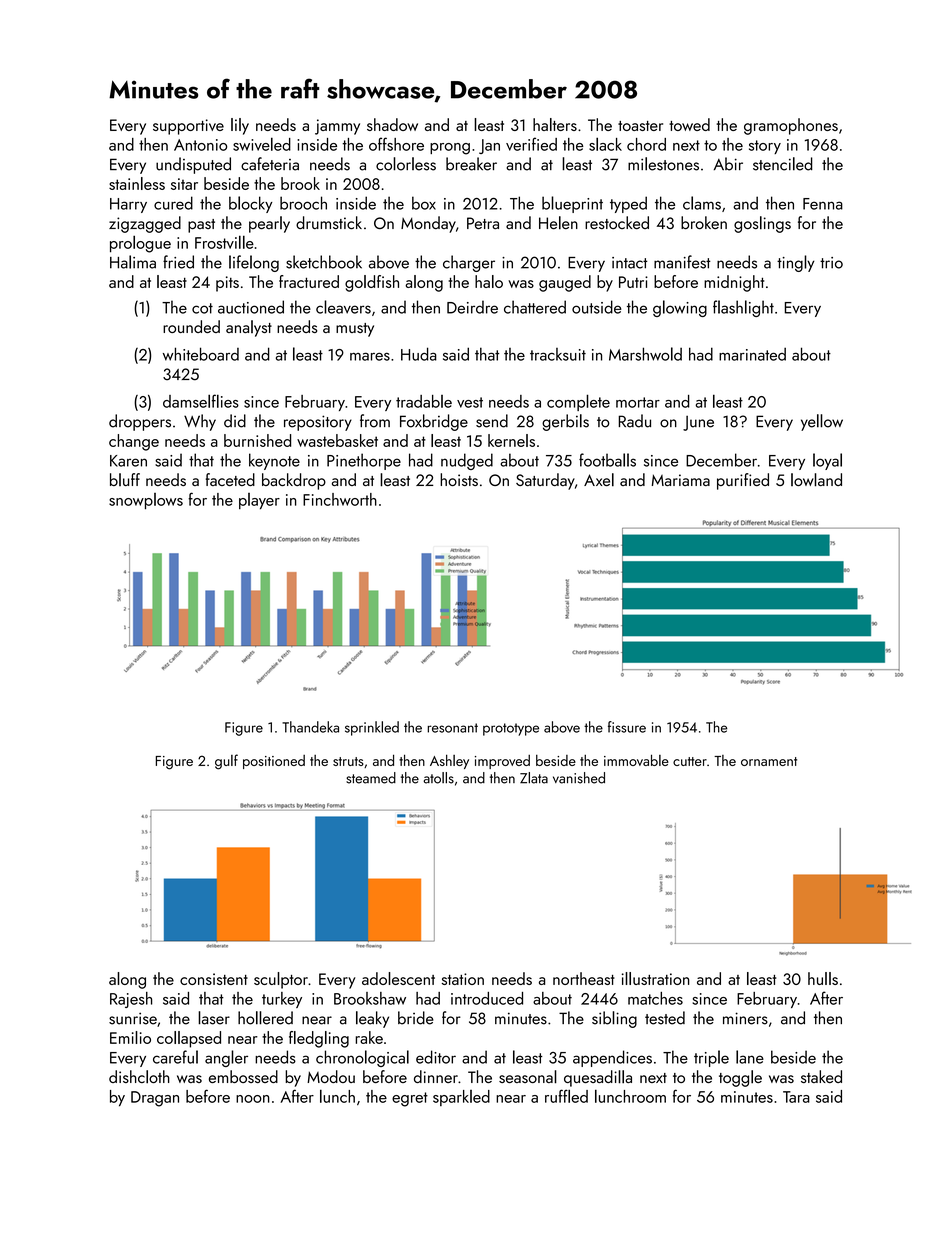 The width and height of the image is (952, 1233). What do you see at coordinates (282, 1000) in the image?
I see `turkey` at bounding box center [282, 1000].
